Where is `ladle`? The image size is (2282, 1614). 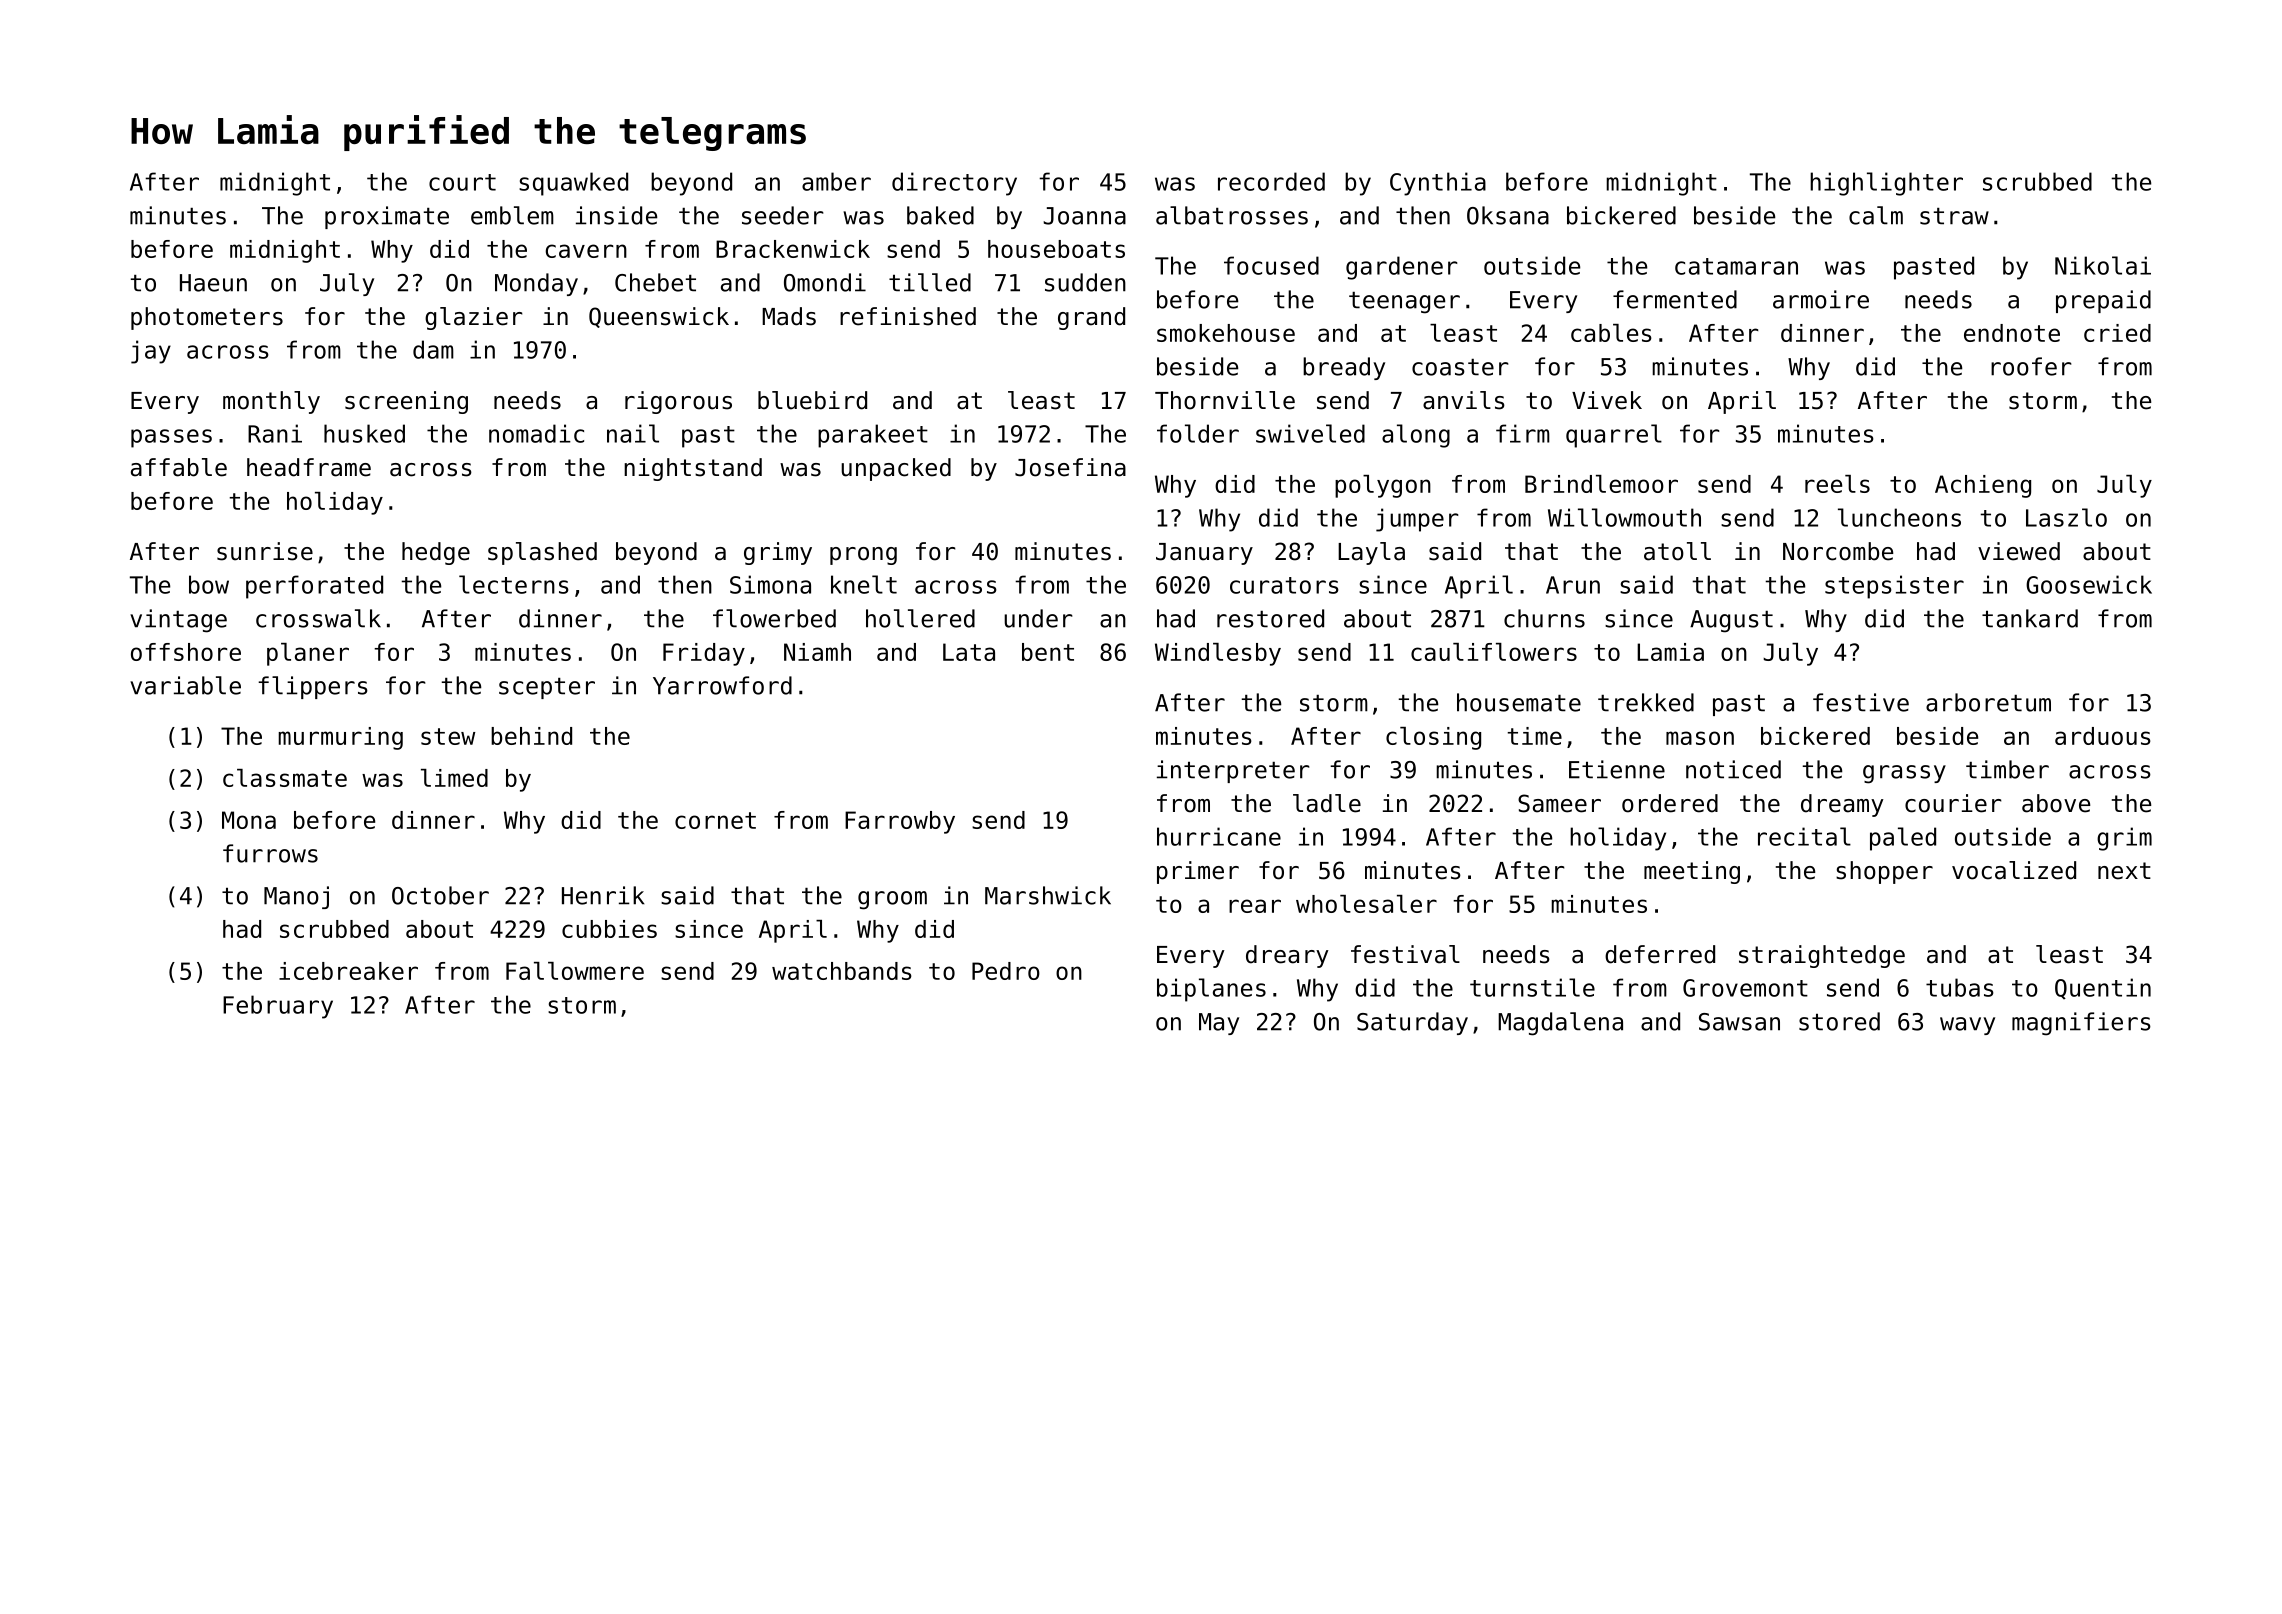
ladle is located at coordinates (1327, 803).
